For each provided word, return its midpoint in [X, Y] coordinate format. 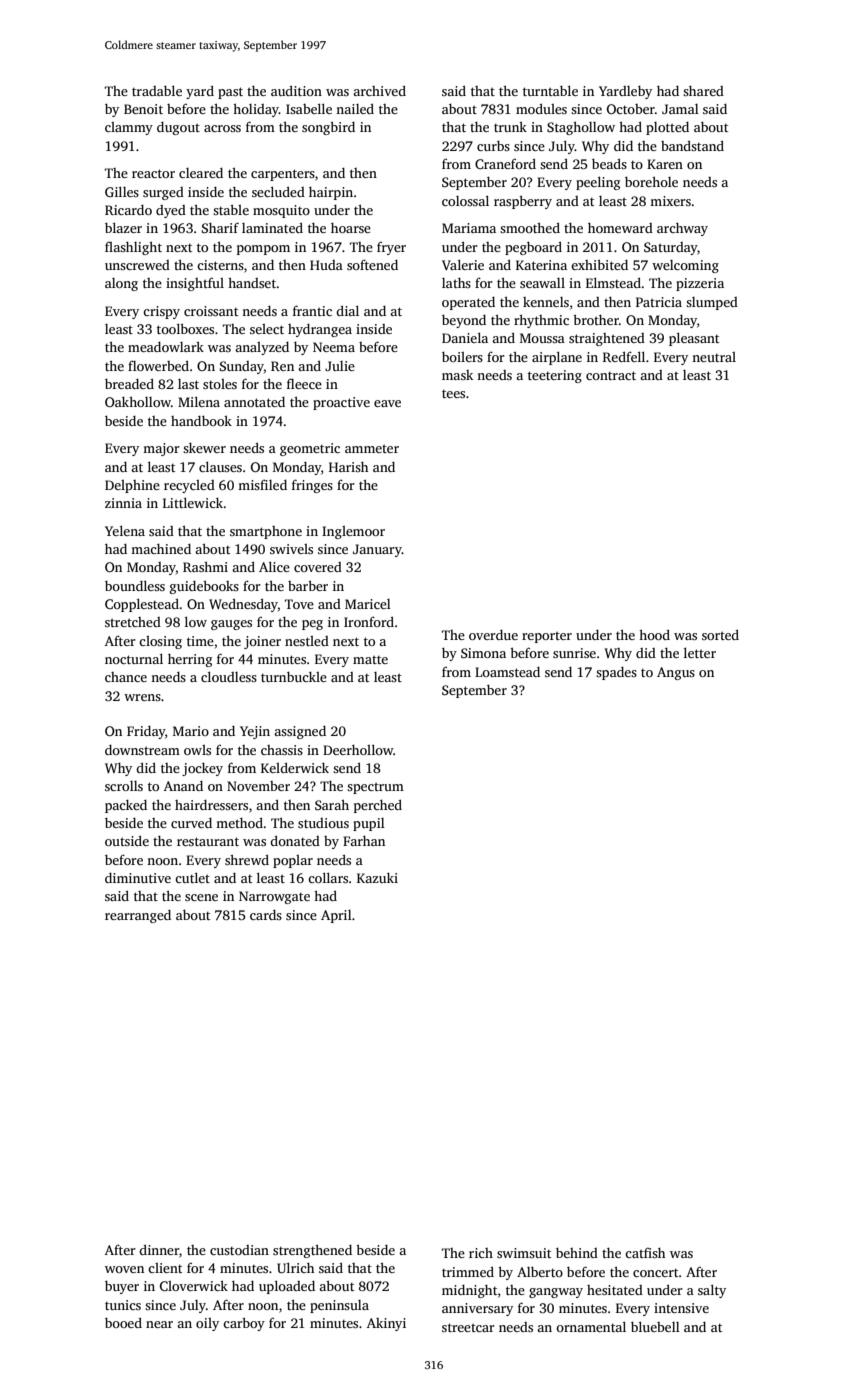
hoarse [351, 228]
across [222, 128]
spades [616, 673]
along [121, 284]
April [336, 916]
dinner [159, 1249]
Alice [274, 566]
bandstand [692, 145]
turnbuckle [294, 676]
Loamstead [507, 672]
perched [378, 806]
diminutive [138, 878]
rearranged [138, 916]
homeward [620, 228]
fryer [391, 248]
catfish [645, 1252]
